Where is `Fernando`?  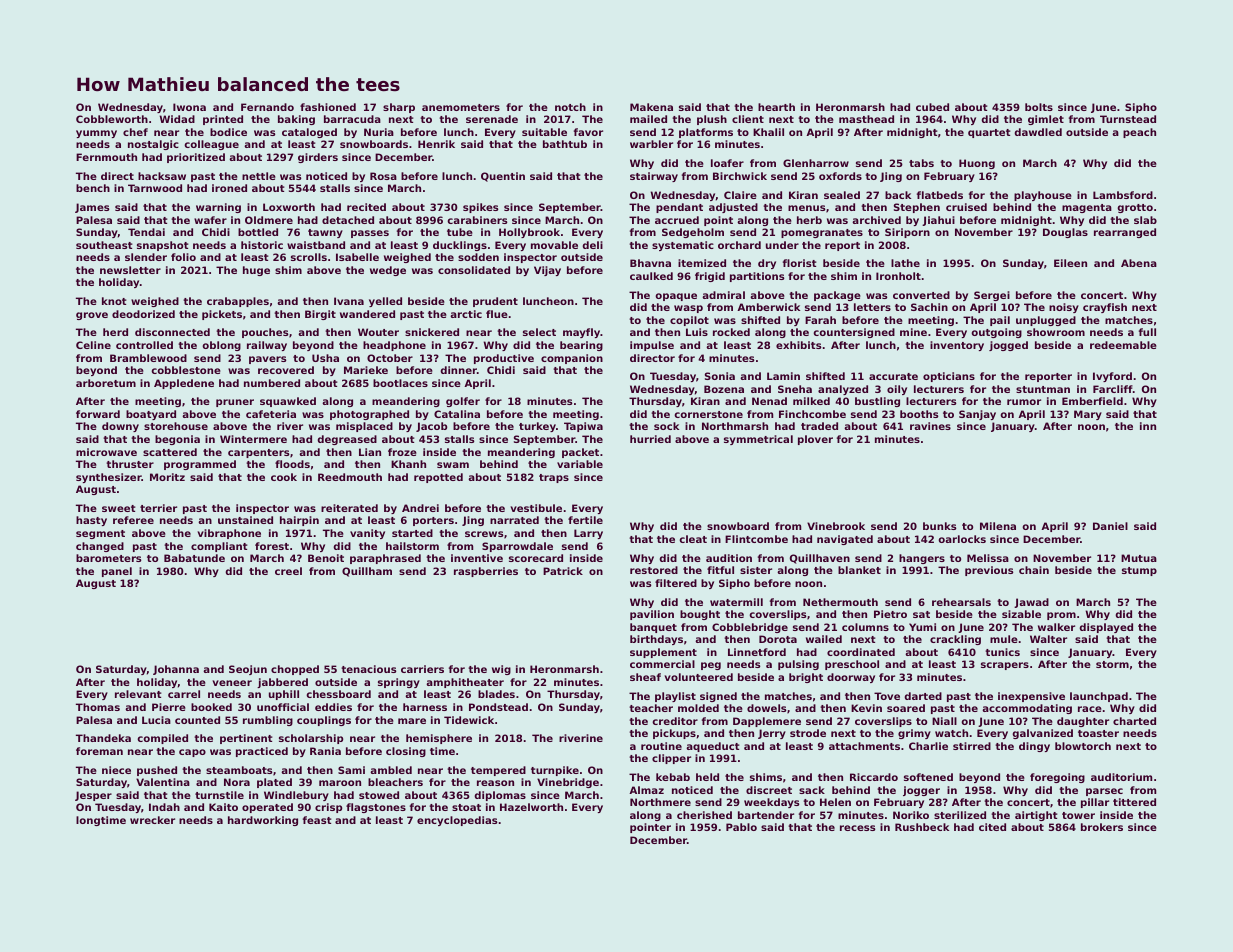 Fernando is located at coordinates (267, 107).
